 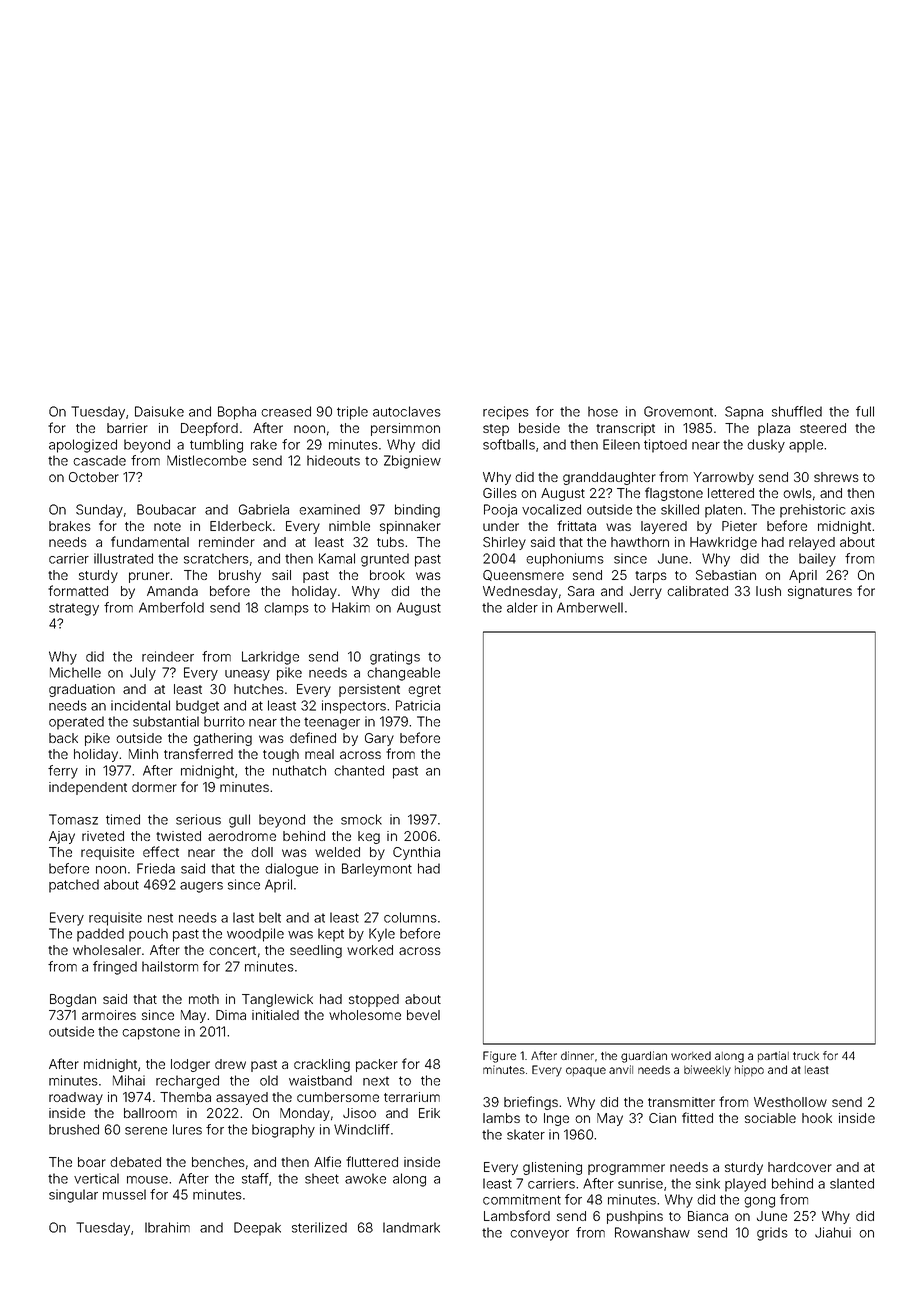 I want to click on Patricia, so click(x=418, y=705).
